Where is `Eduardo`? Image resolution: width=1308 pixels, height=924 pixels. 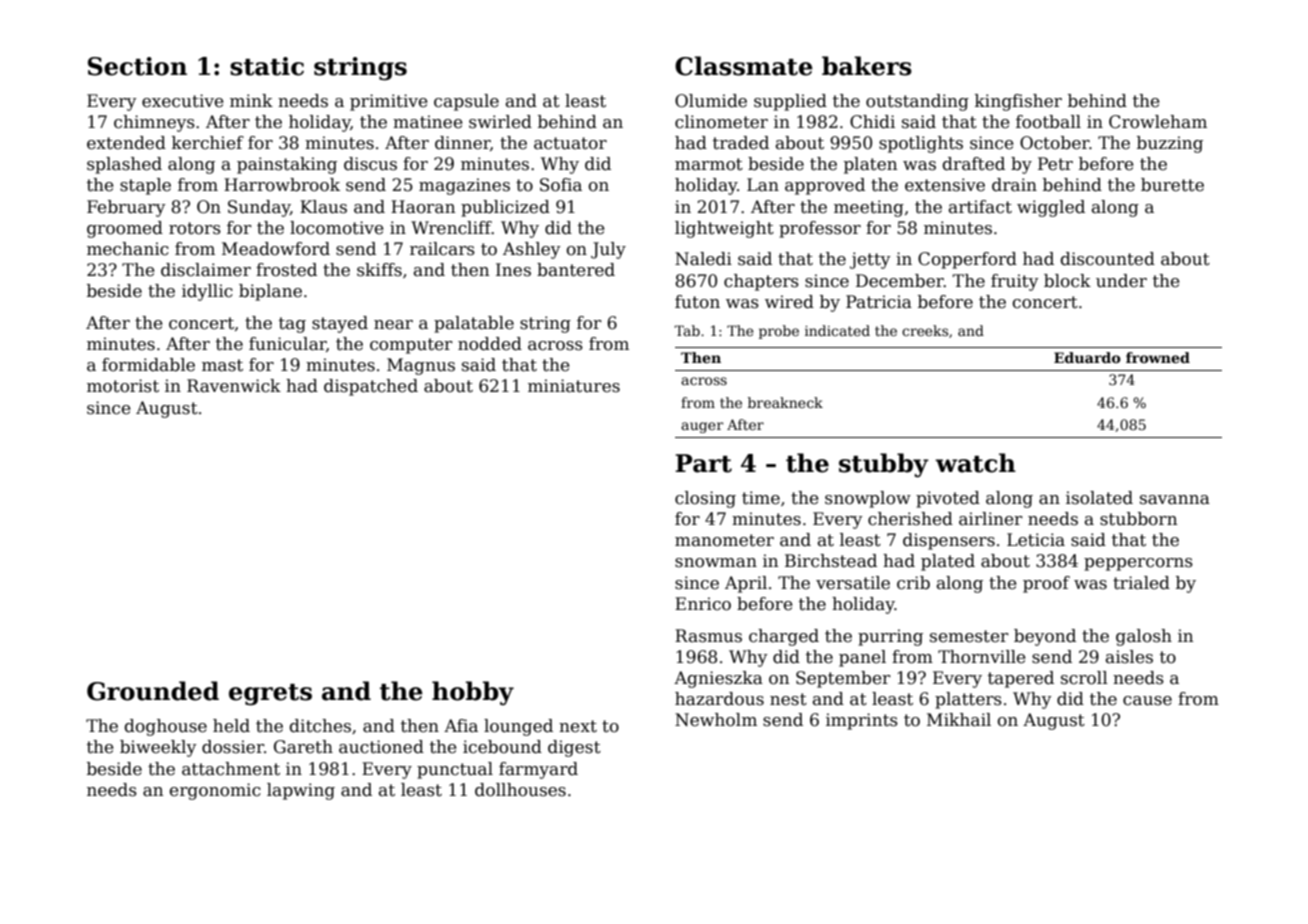
Eduardo is located at coordinates (1087, 357).
